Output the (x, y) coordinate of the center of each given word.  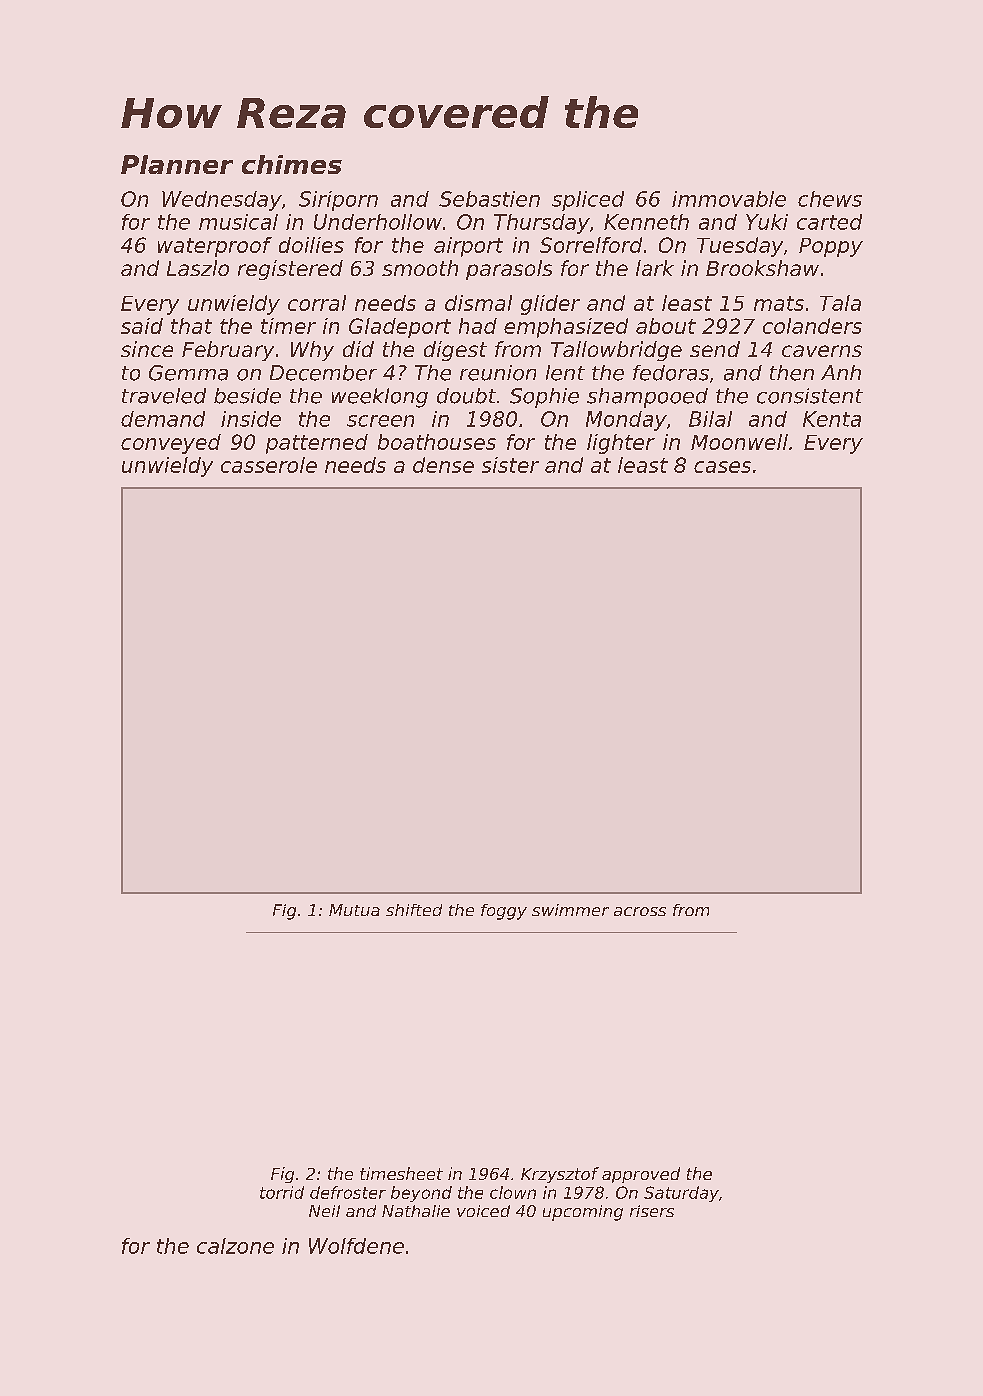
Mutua (354, 910)
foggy (504, 912)
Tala (840, 303)
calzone (235, 1246)
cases (722, 467)
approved (641, 1175)
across (640, 911)
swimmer (570, 910)
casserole (269, 465)
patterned (317, 444)
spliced (588, 201)
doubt (466, 396)
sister (510, 465)
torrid (282, 1192)
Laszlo (198, 268)
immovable (729, 199)
